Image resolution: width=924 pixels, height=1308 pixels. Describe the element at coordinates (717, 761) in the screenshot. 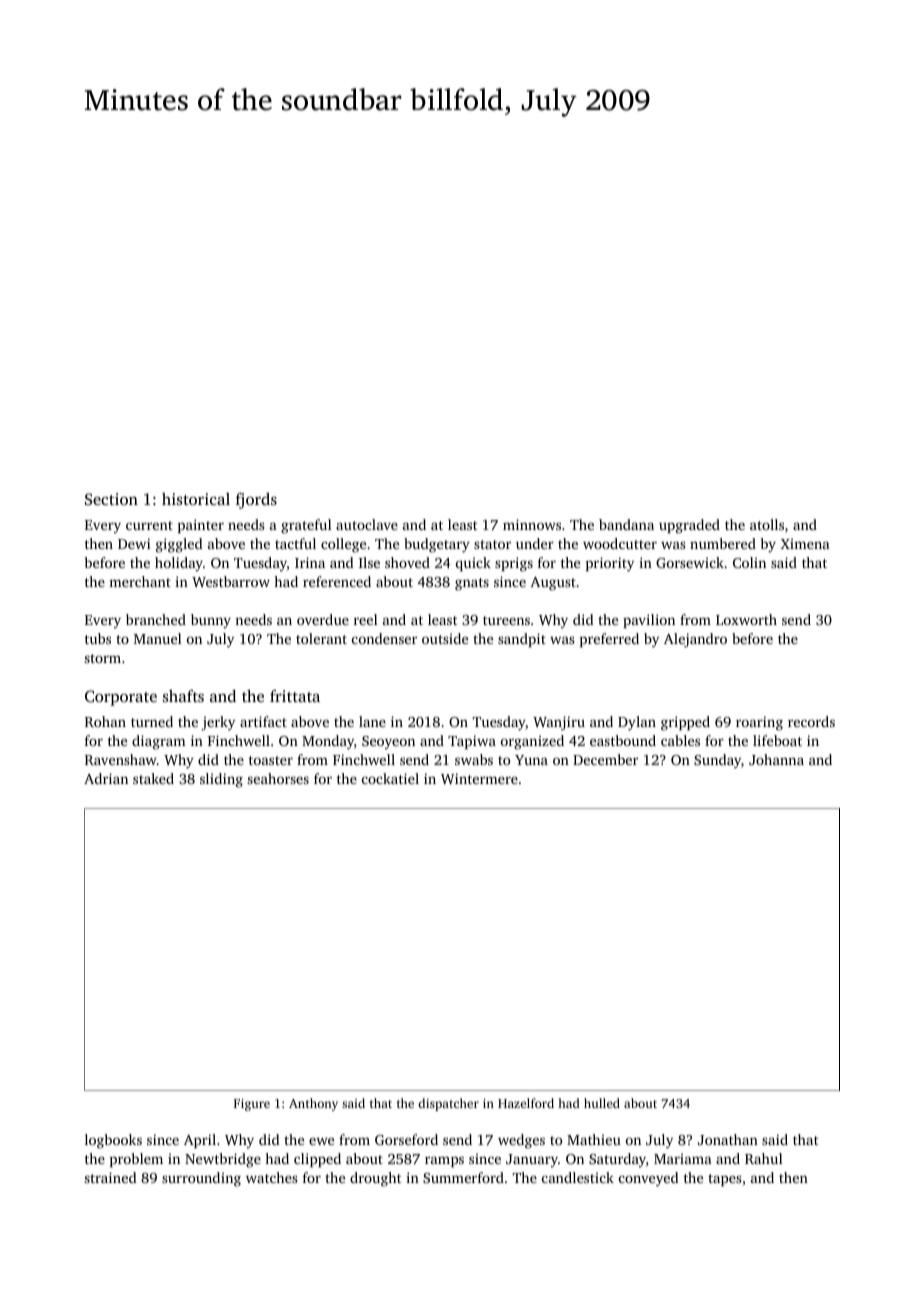

I see `Sunday` at that location.
